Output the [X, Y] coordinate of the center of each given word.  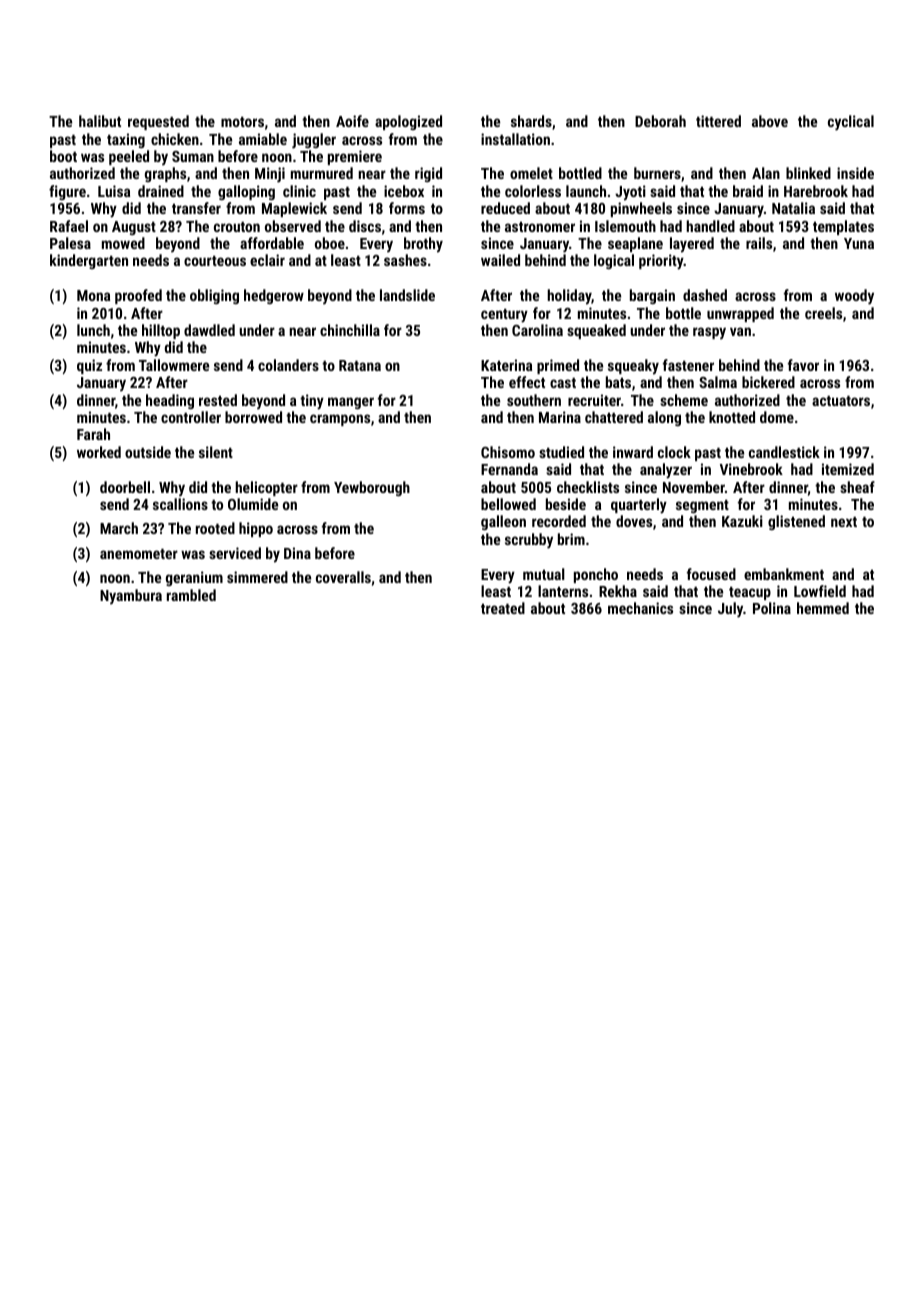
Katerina [506, 365]
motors [242, 122]
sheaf [857, 487]
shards [531, 121]
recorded [559, 521]
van [740, 331]
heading [170, 401]
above [770, 121]
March [119, 528]
